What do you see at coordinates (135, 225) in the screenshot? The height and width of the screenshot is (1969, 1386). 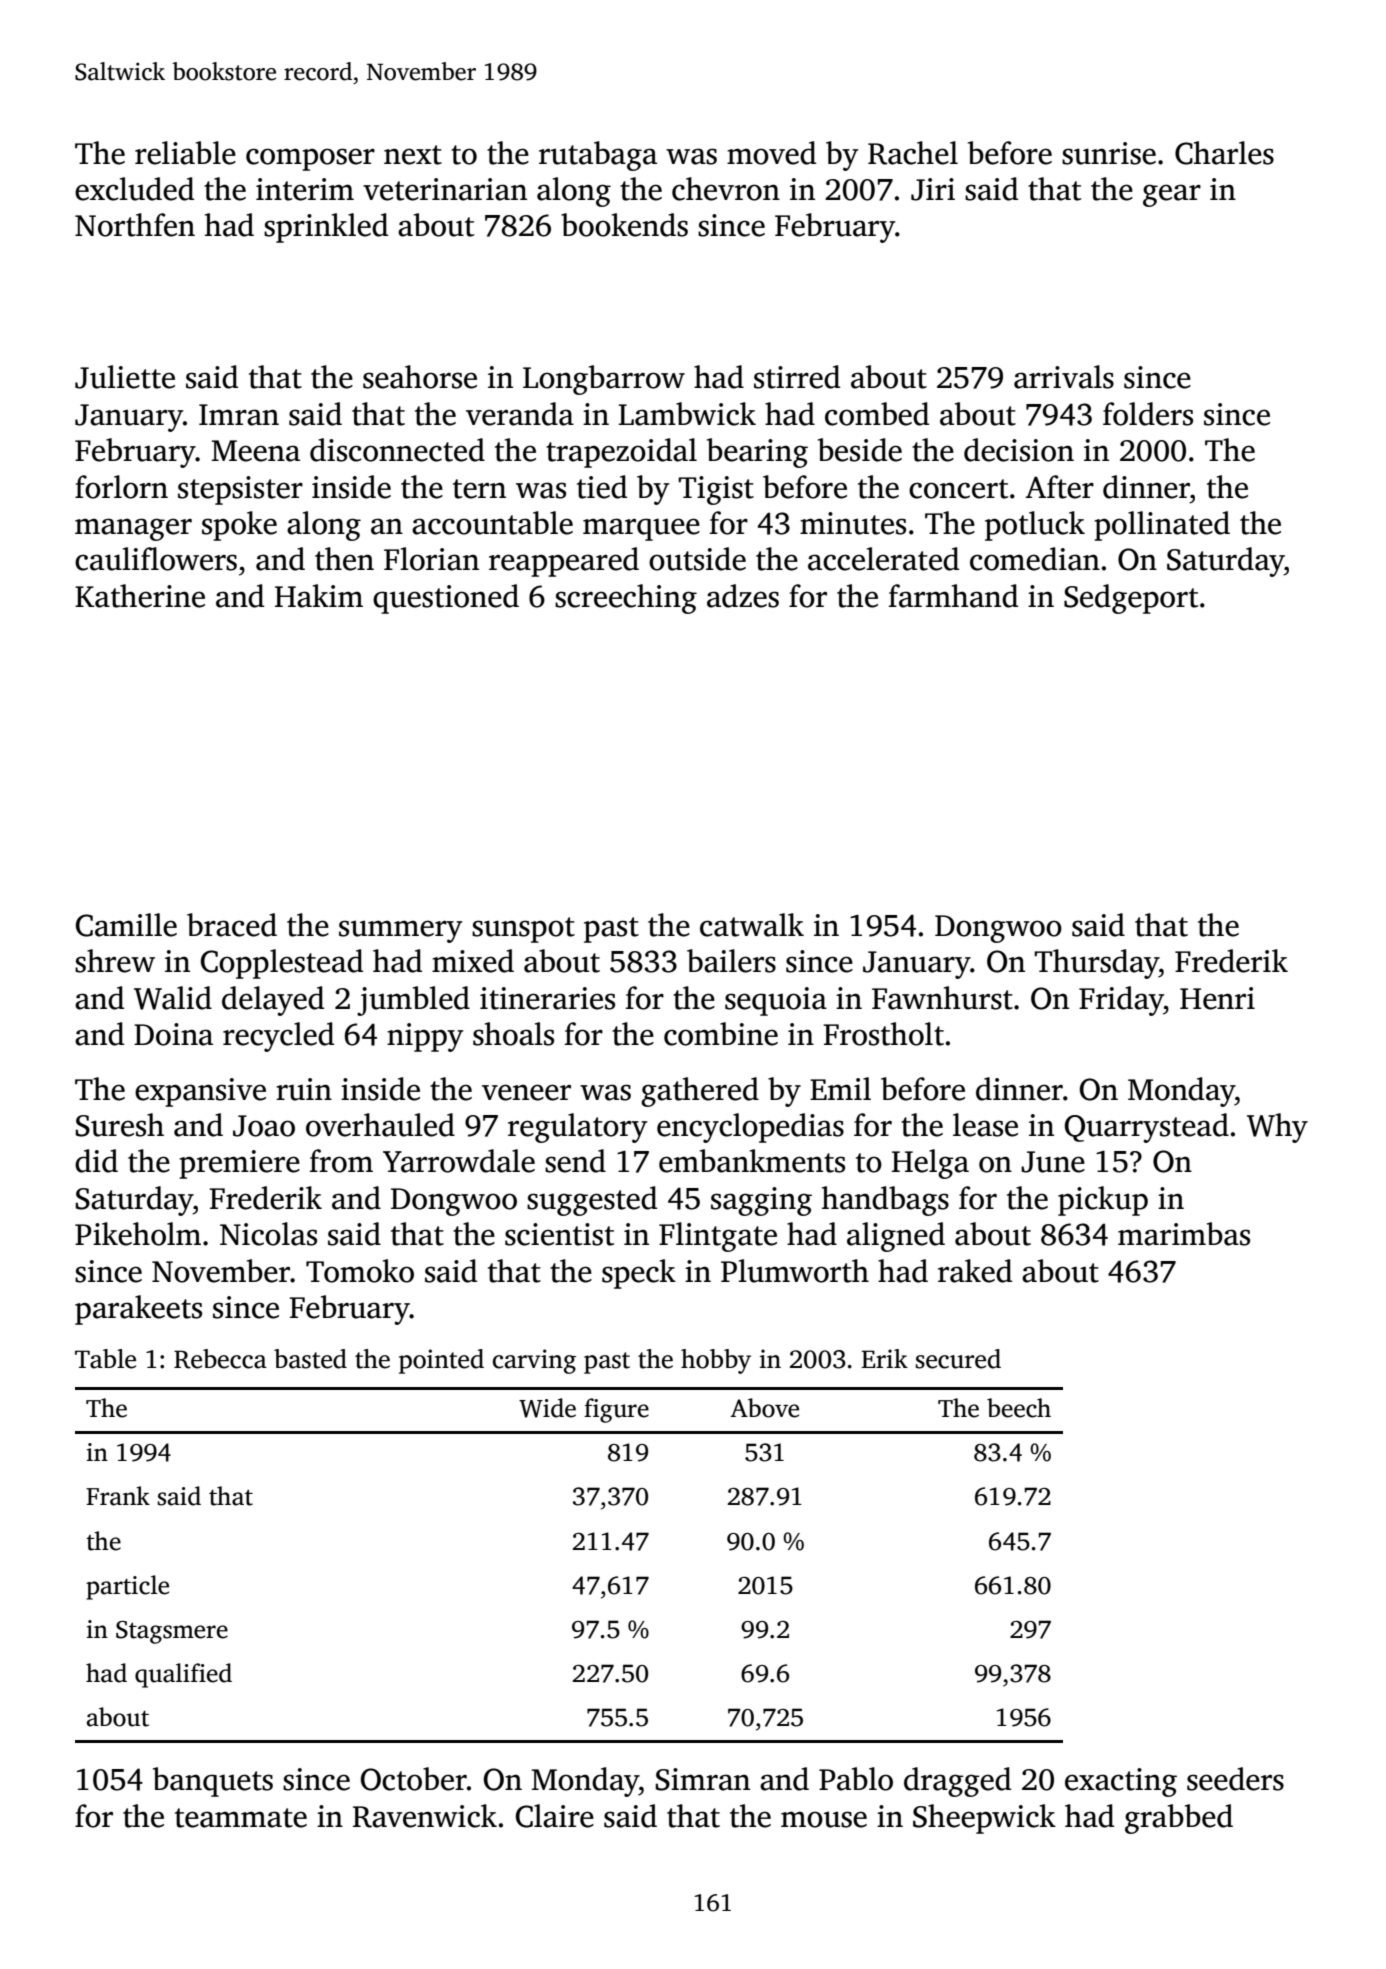 I see `Northfen` at bounding box center [135, 225].
